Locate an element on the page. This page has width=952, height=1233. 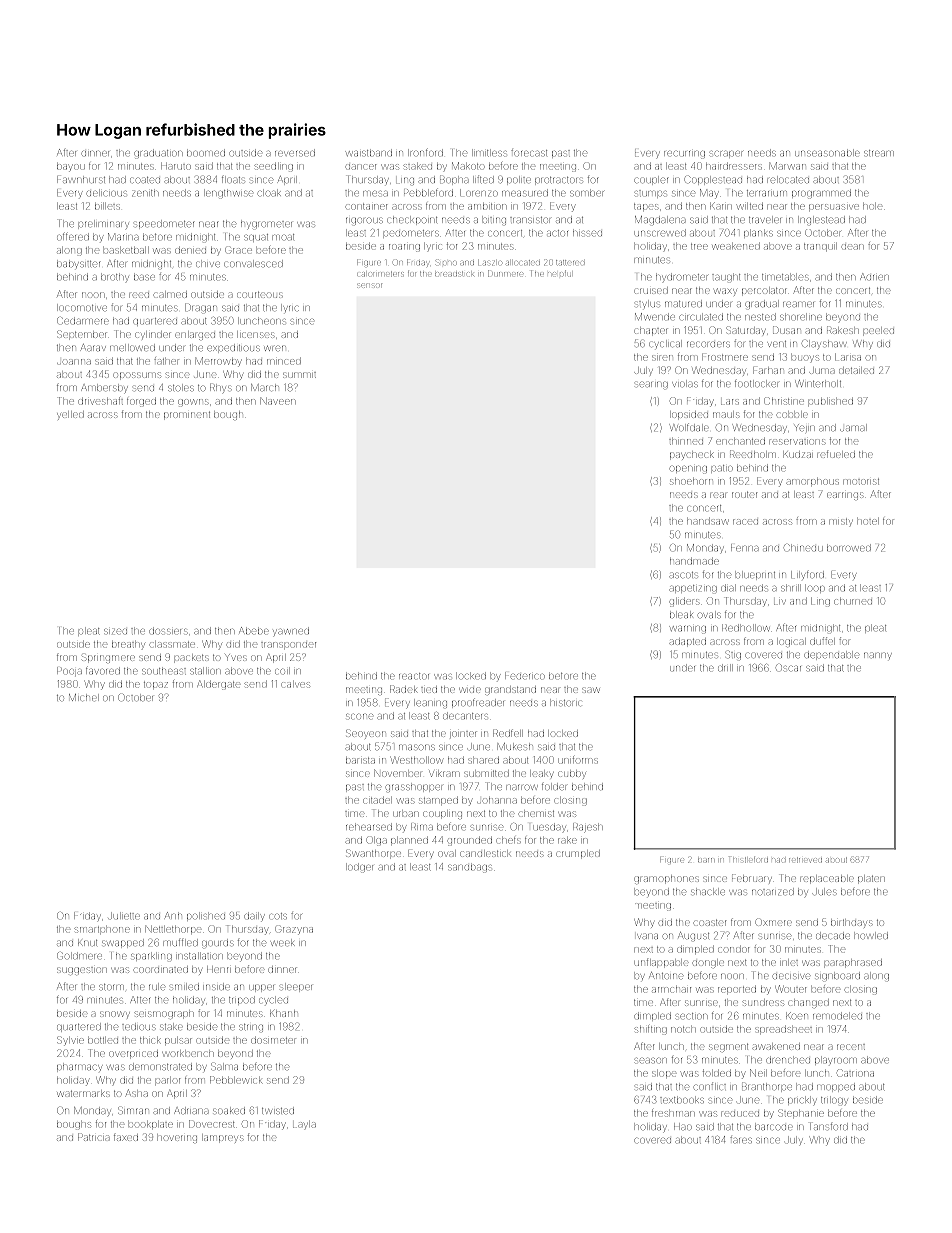
nanny is located at coordinates (878, 655).
